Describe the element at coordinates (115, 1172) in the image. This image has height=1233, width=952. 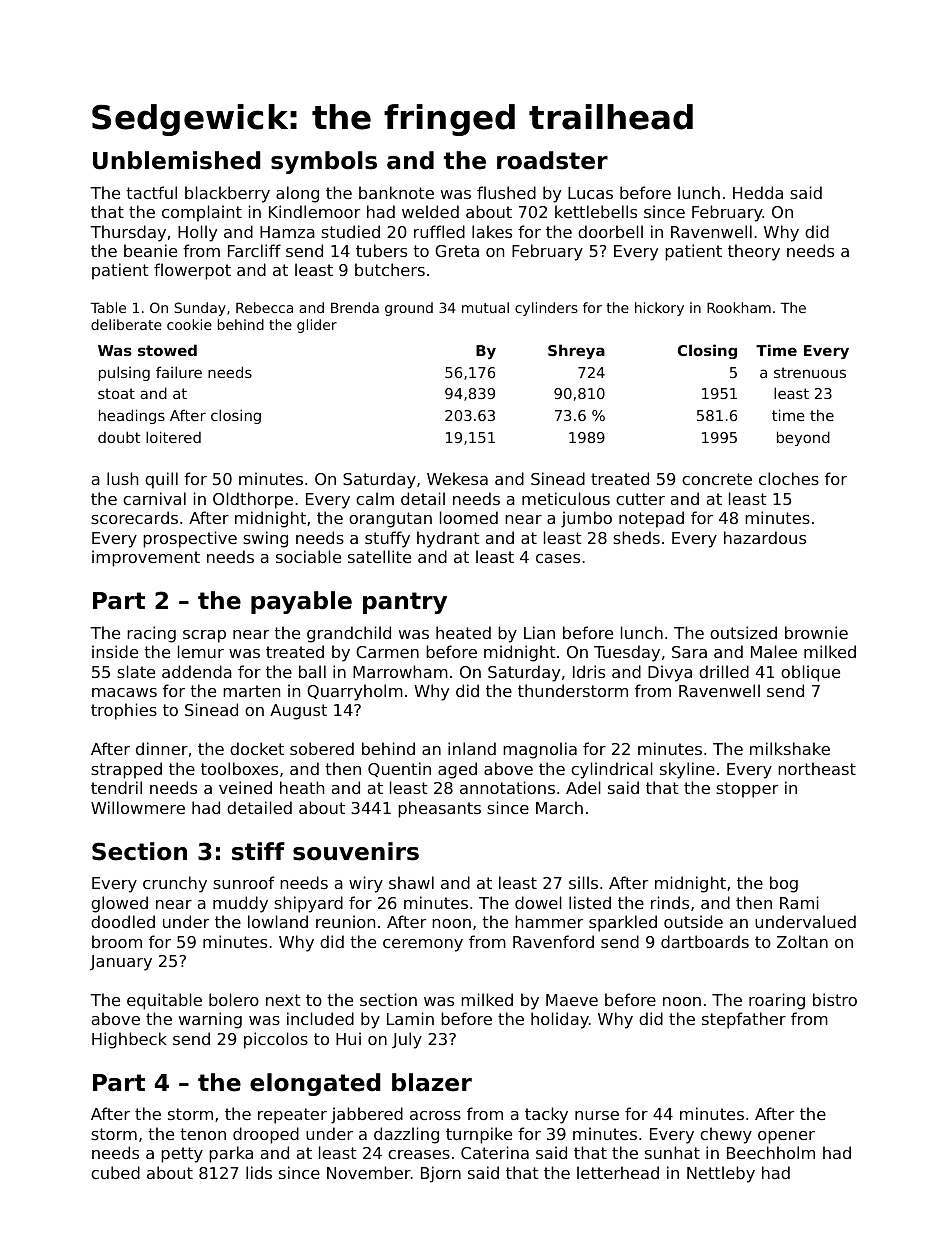
I see `cubed` at that location.
